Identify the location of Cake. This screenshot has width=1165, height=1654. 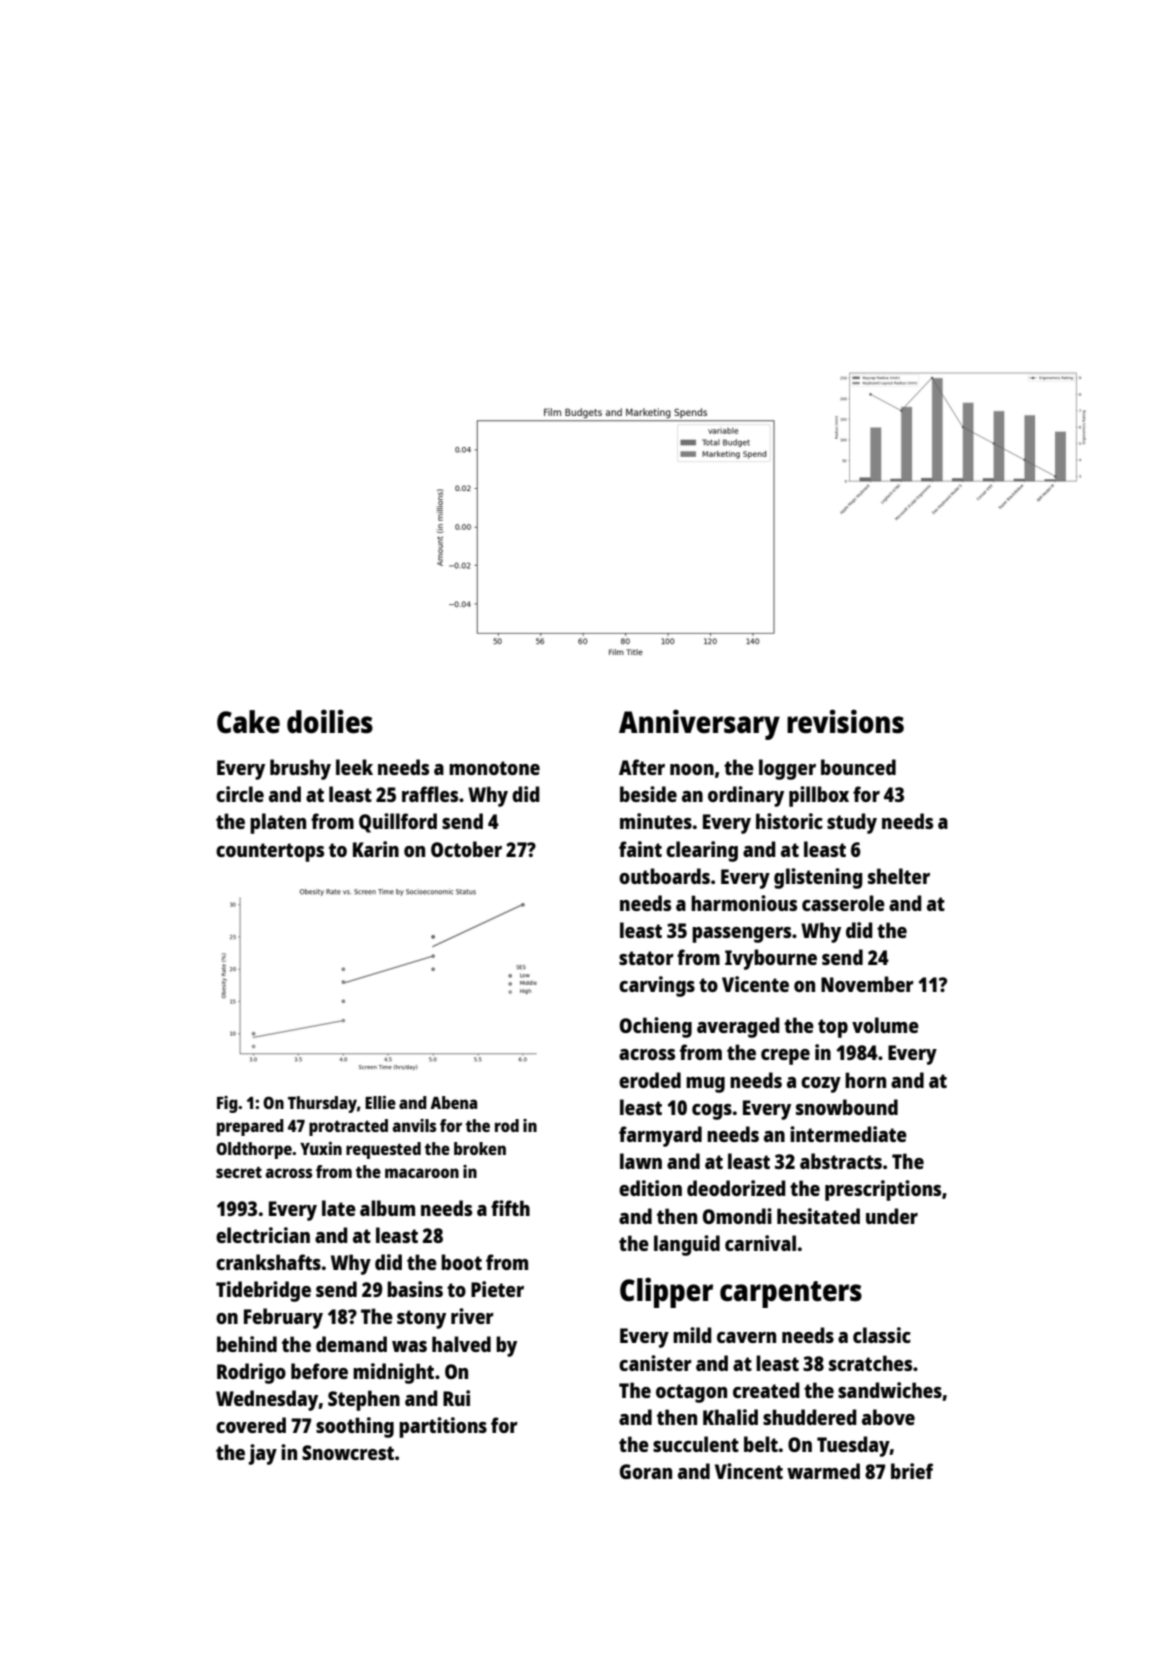
(248, 722).
